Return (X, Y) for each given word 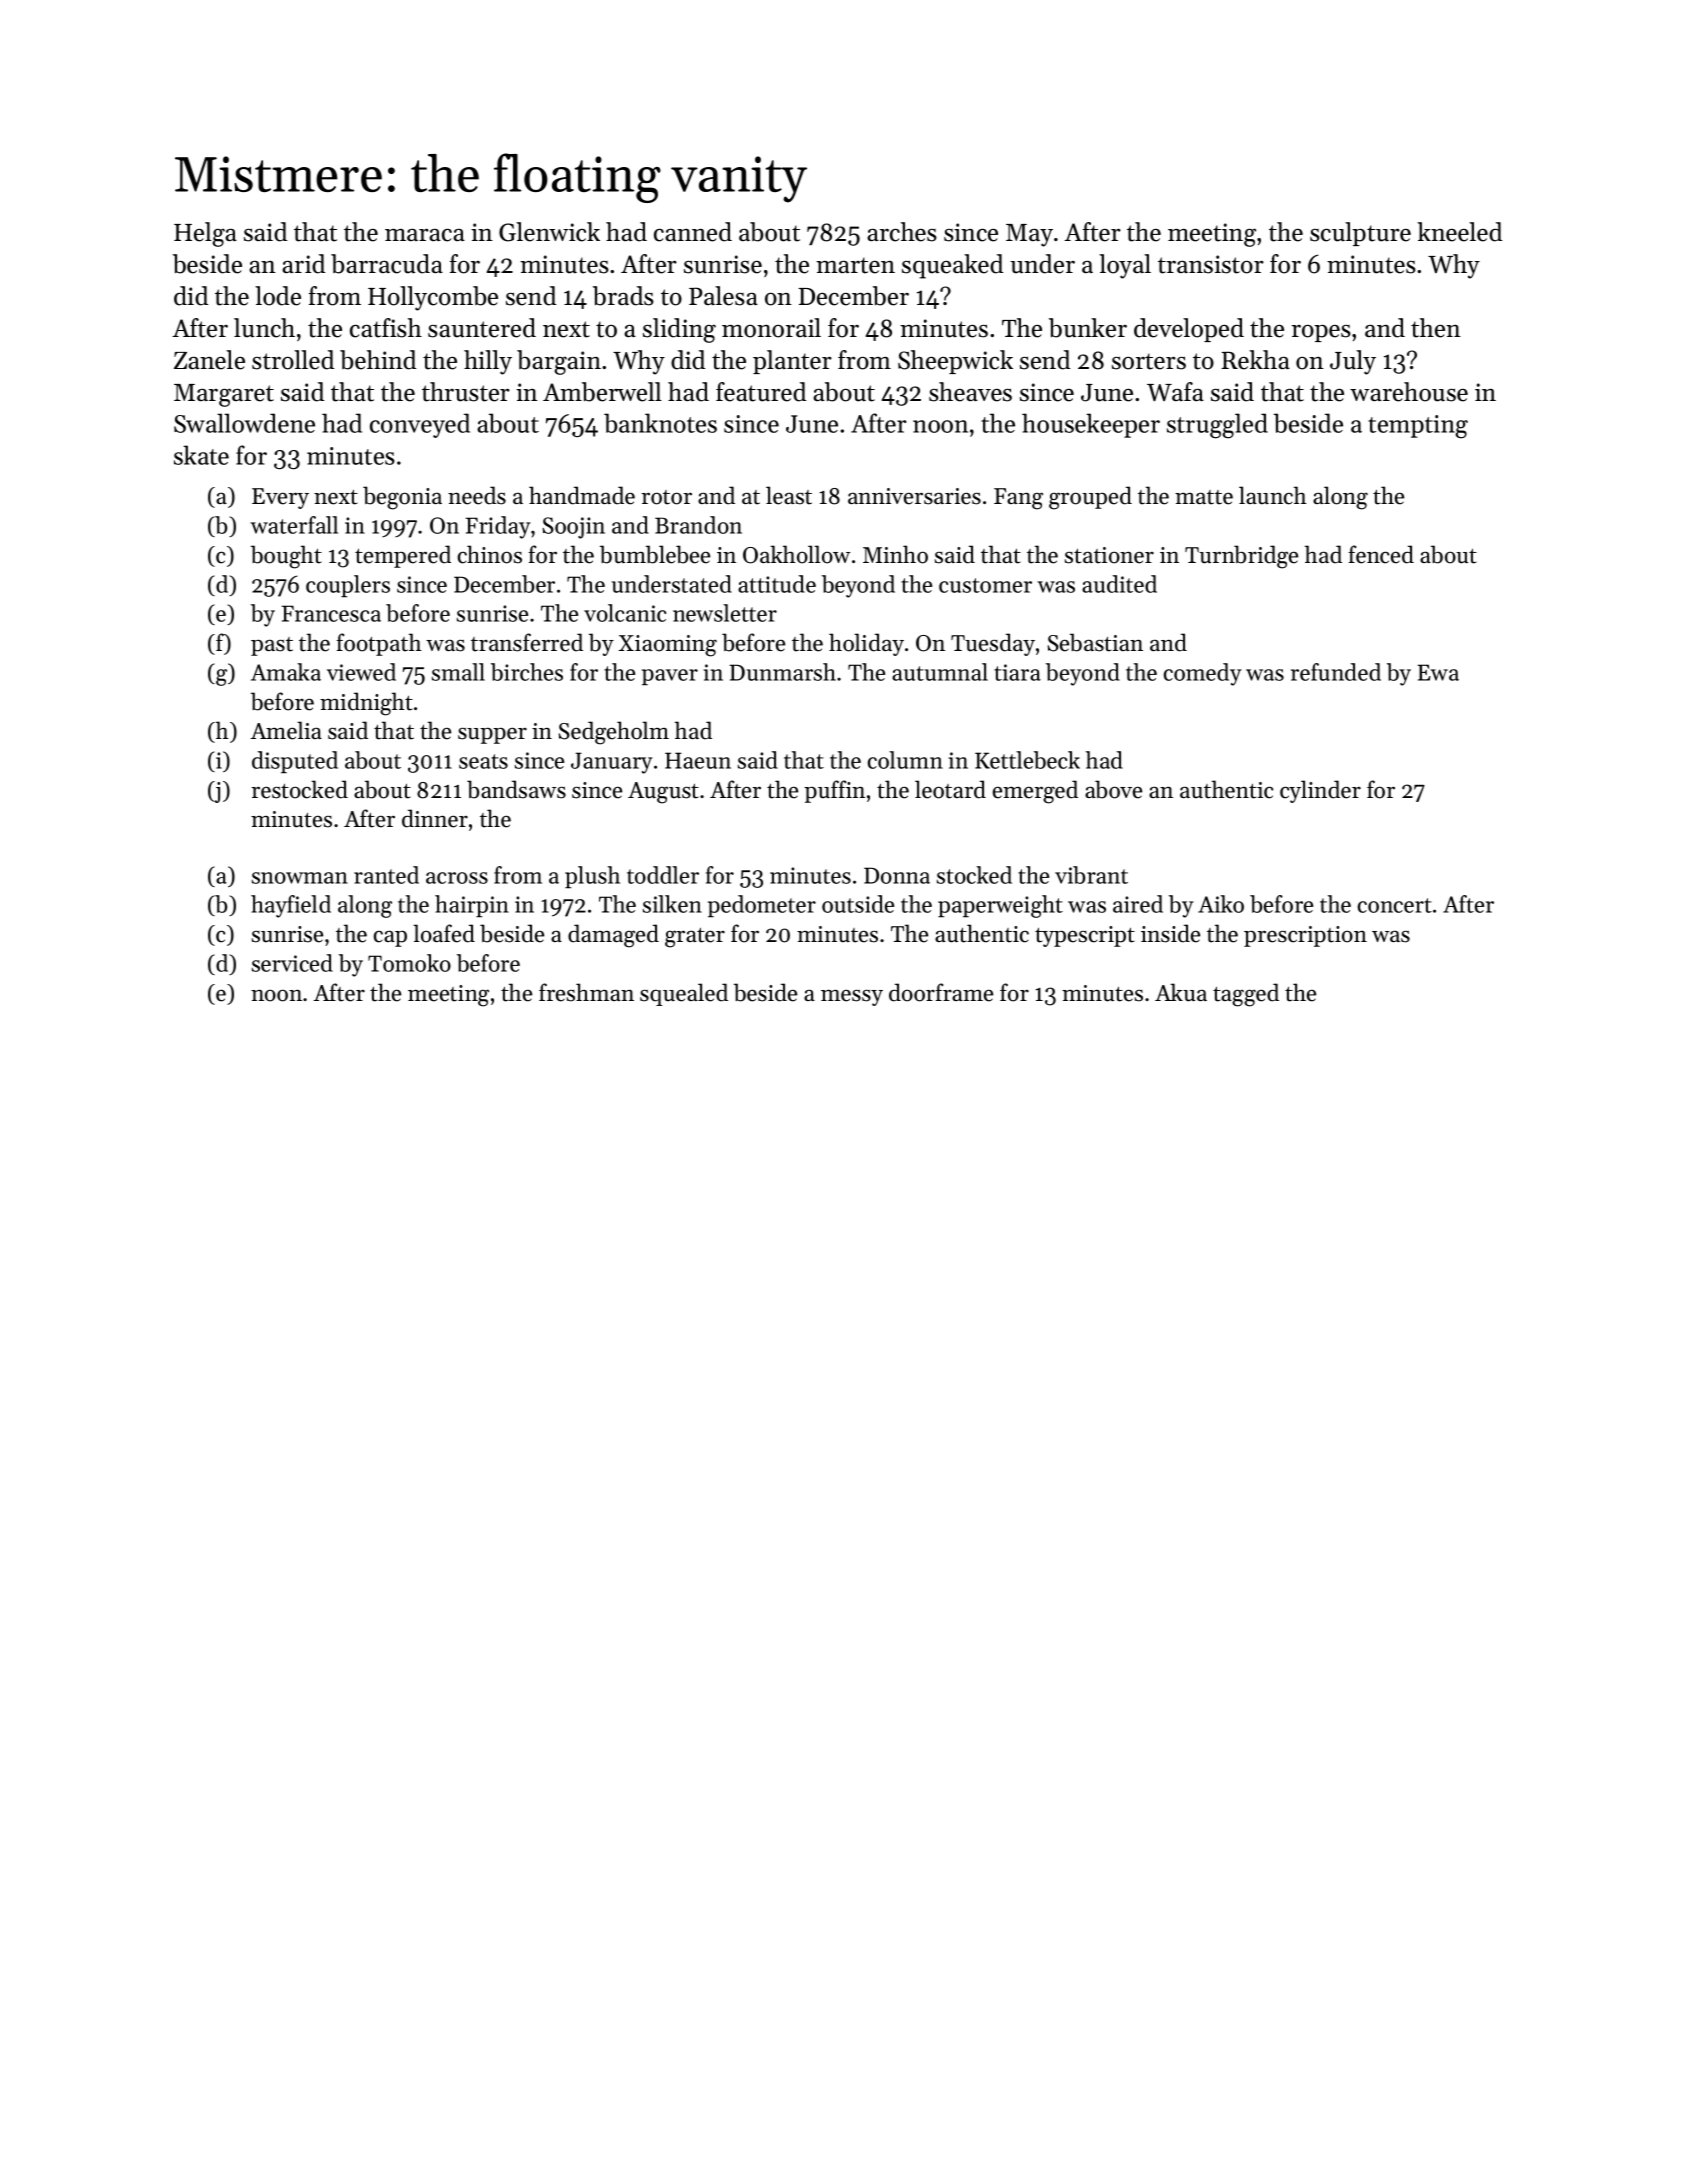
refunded (1336, 672)
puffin (834, 791)
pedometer (762, 906)
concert (1395, 905)
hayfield (291, 906)
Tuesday (993, 644)
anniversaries (914, 496)
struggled (1217, 426)
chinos (490, 554)
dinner (435, 818)
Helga (205, 234)
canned (693, 232)
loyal (1125, 266)
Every (280, 498)
